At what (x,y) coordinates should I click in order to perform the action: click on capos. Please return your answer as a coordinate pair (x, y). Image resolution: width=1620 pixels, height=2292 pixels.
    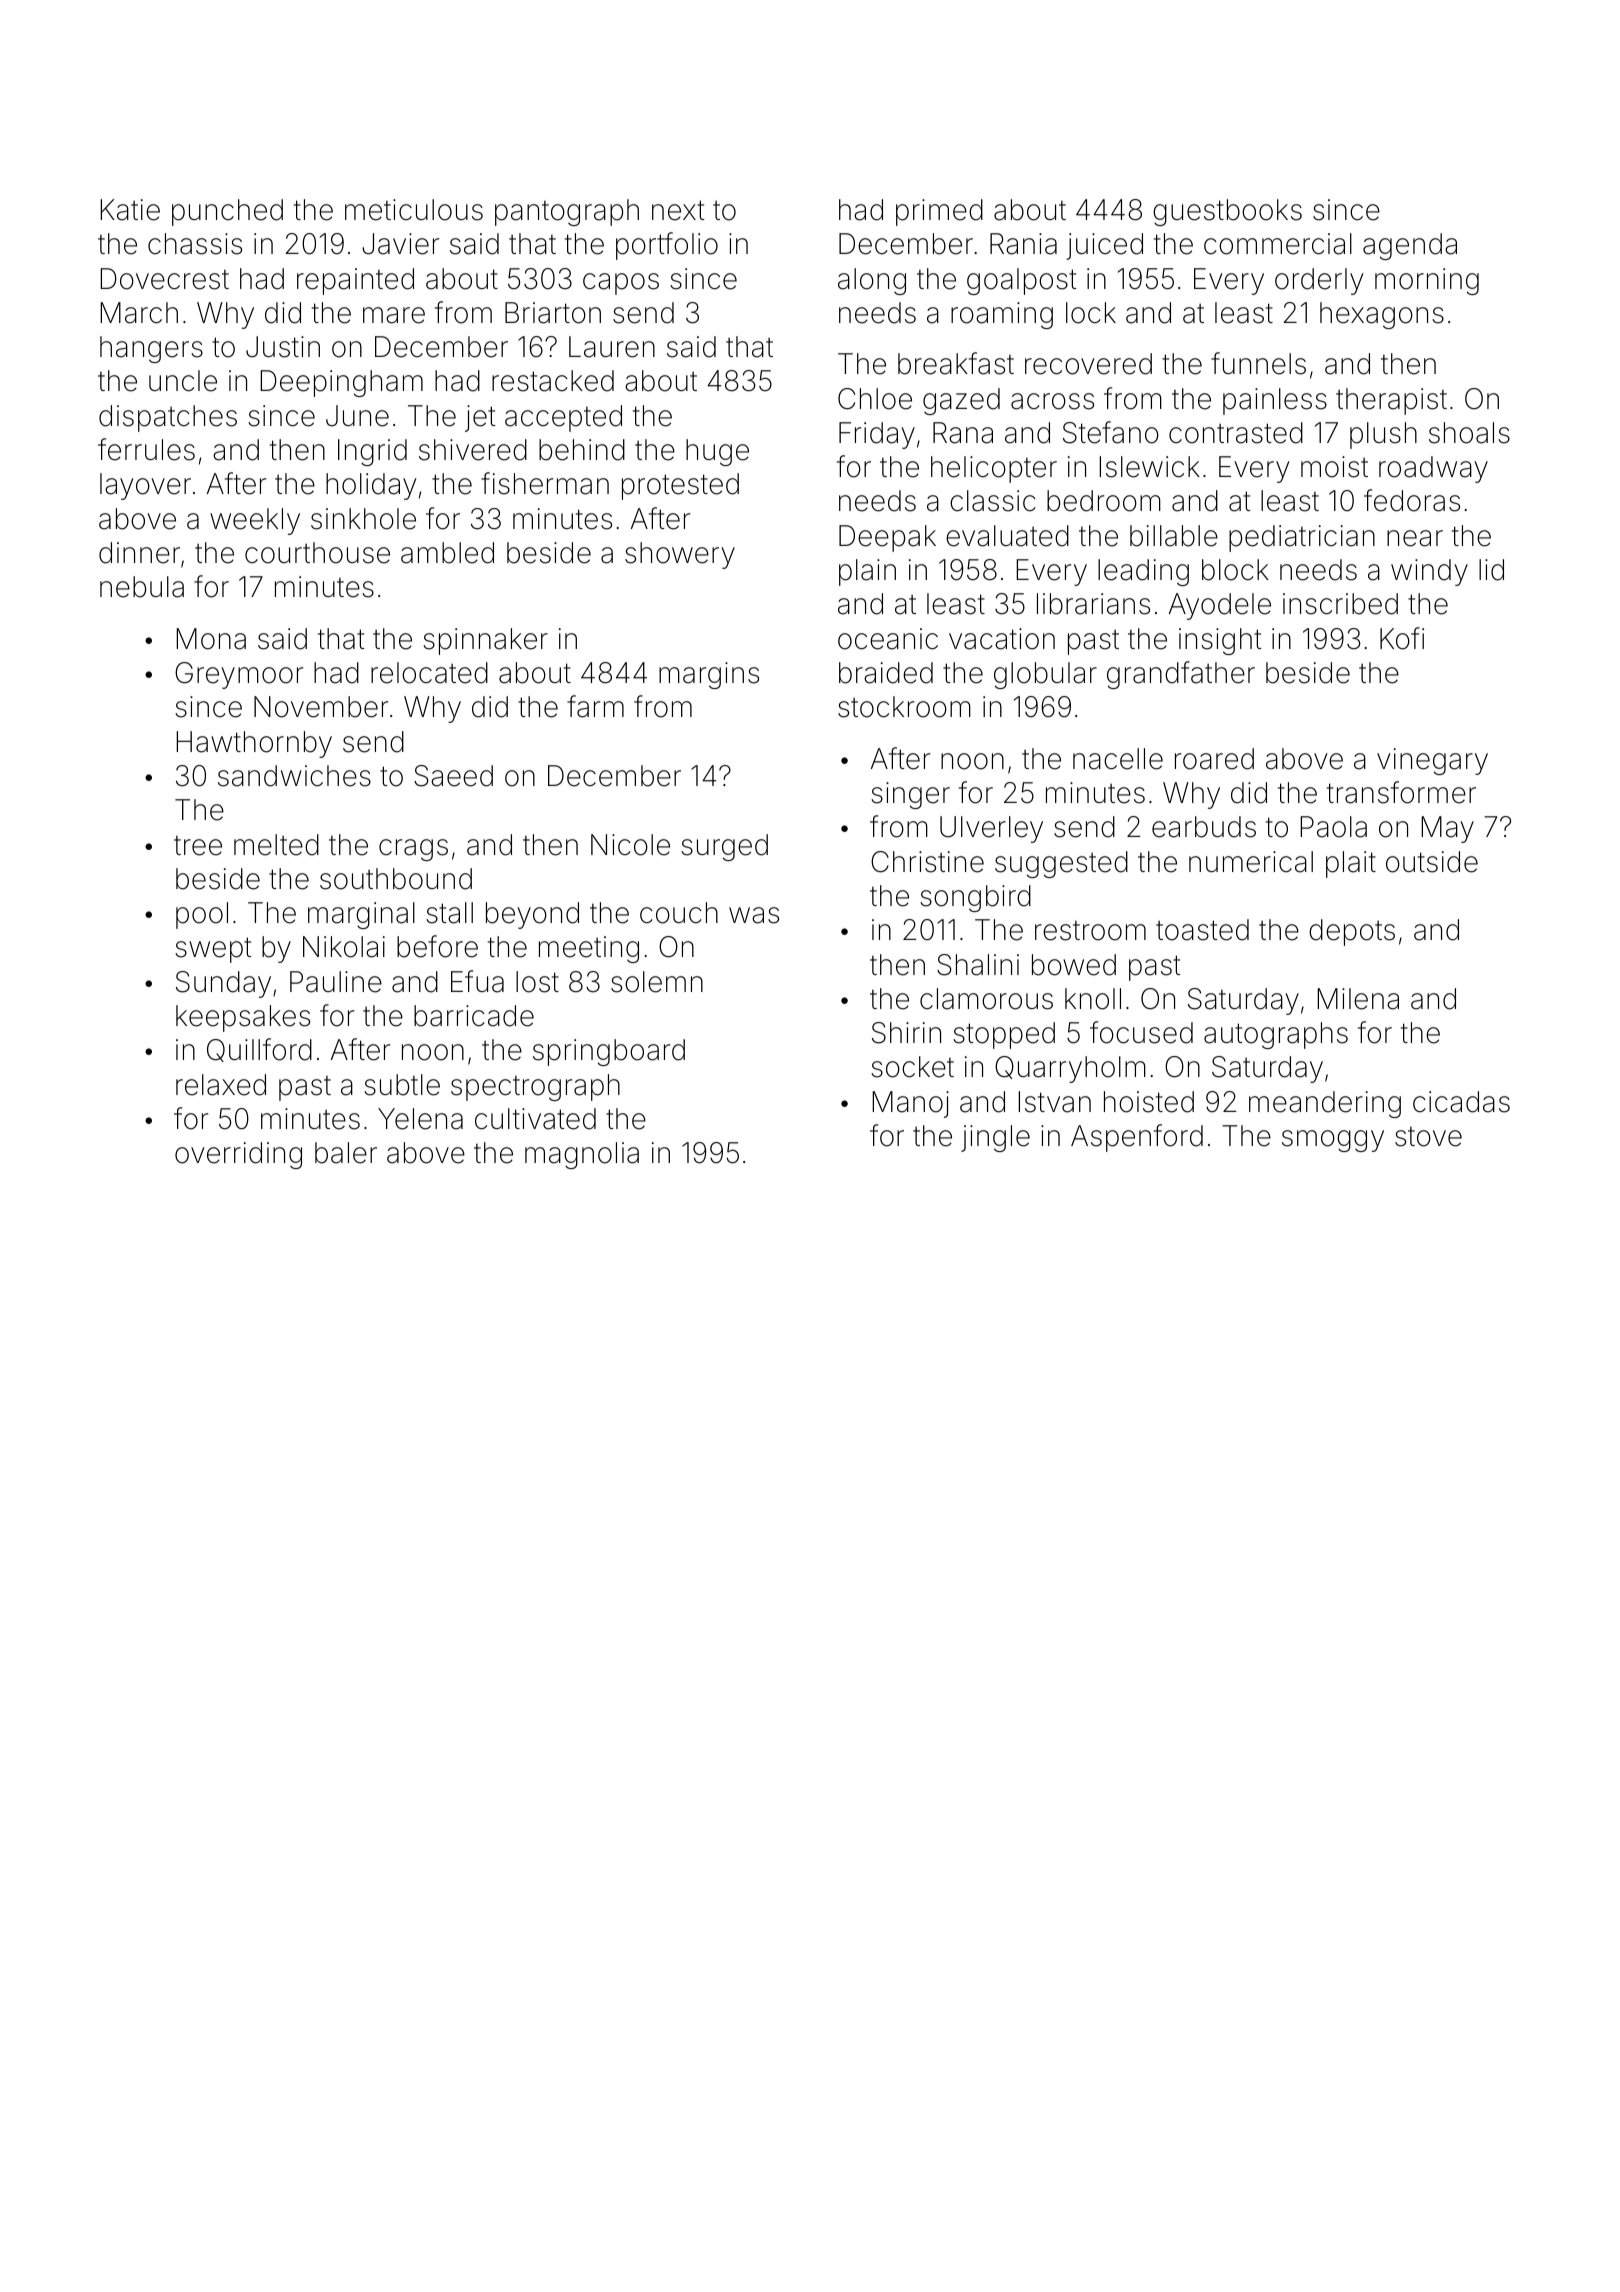
    Looking at the image, I should click on (621, 284).
